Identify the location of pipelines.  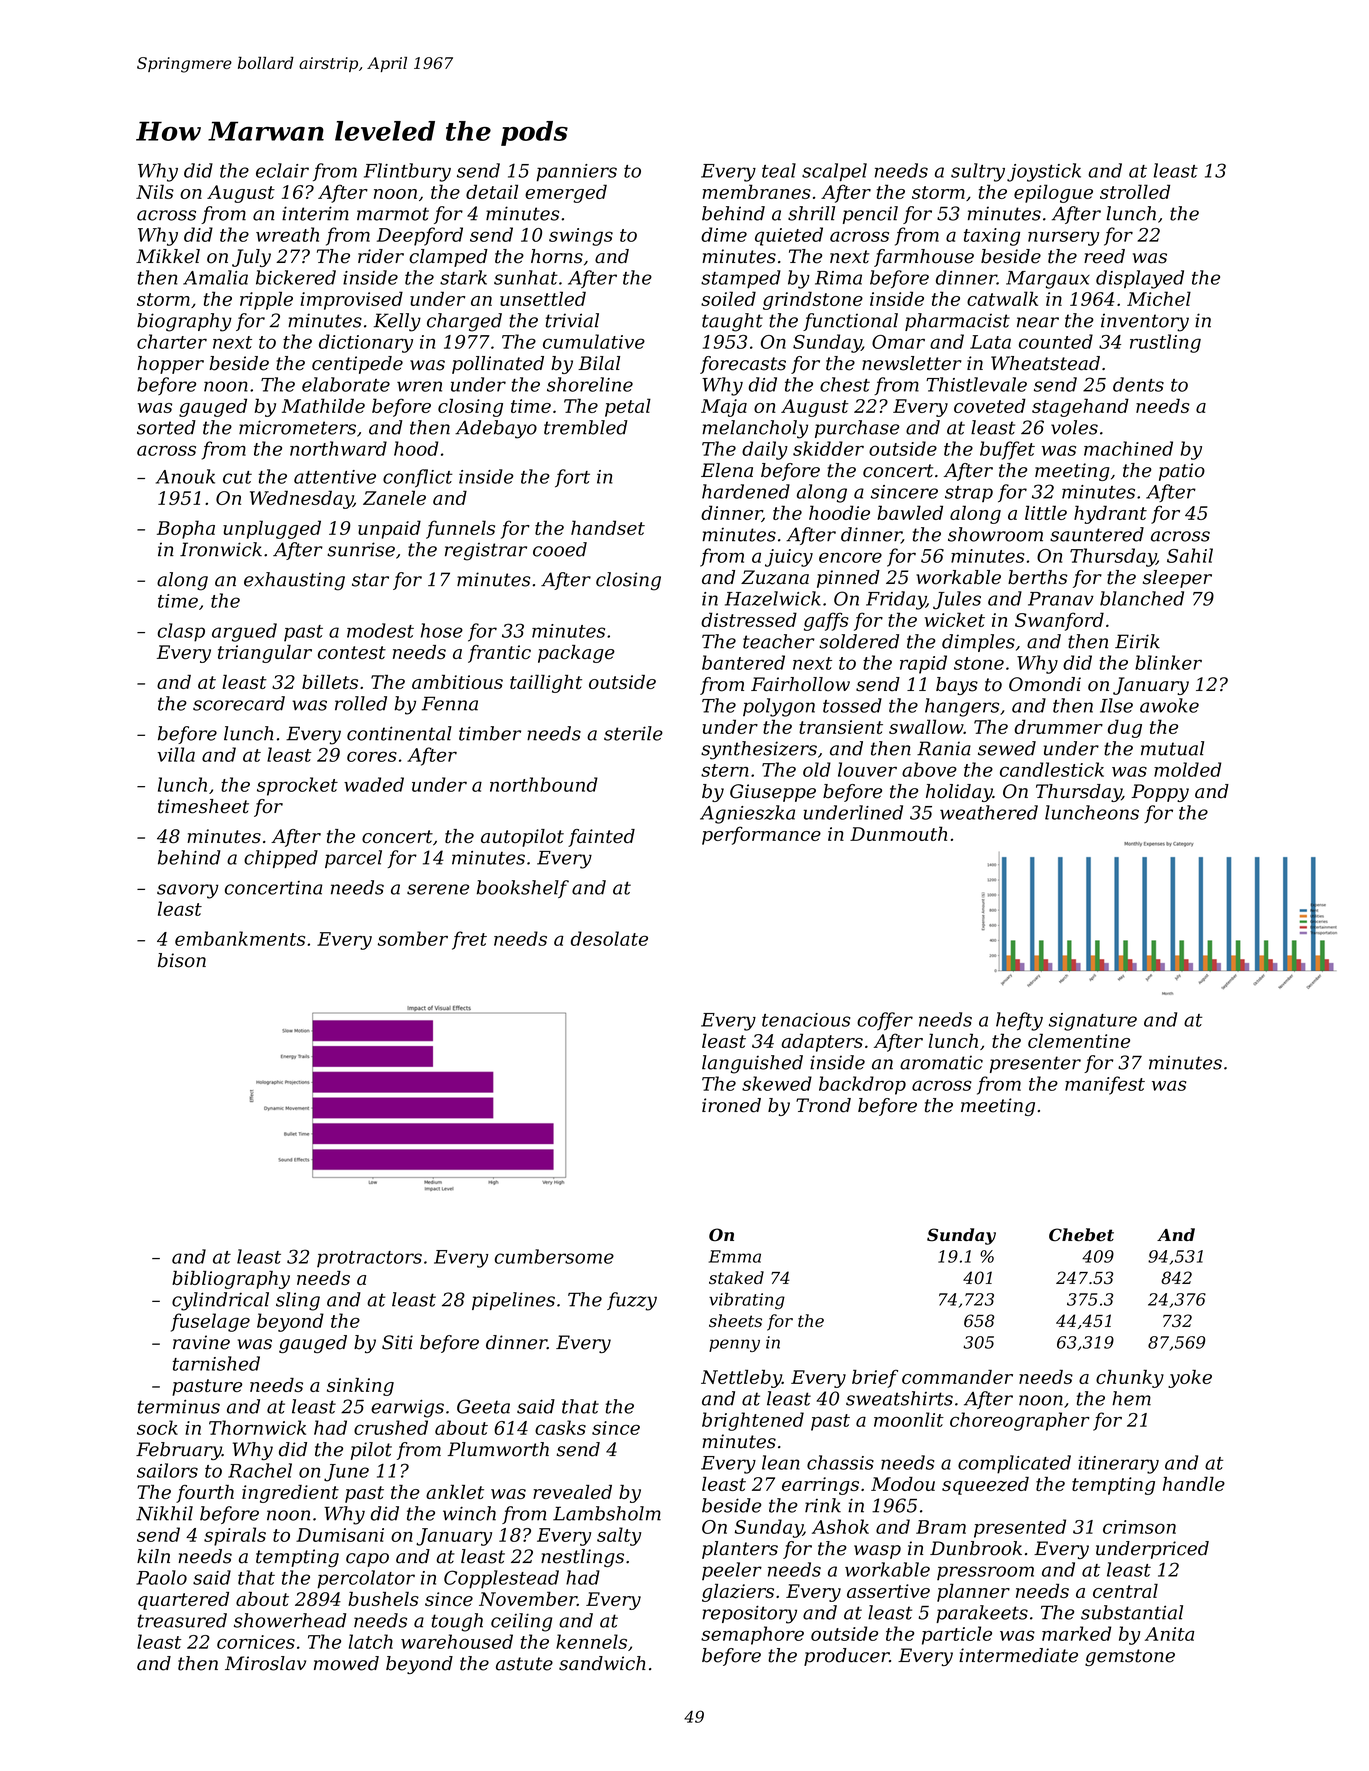
(513, 1301).
